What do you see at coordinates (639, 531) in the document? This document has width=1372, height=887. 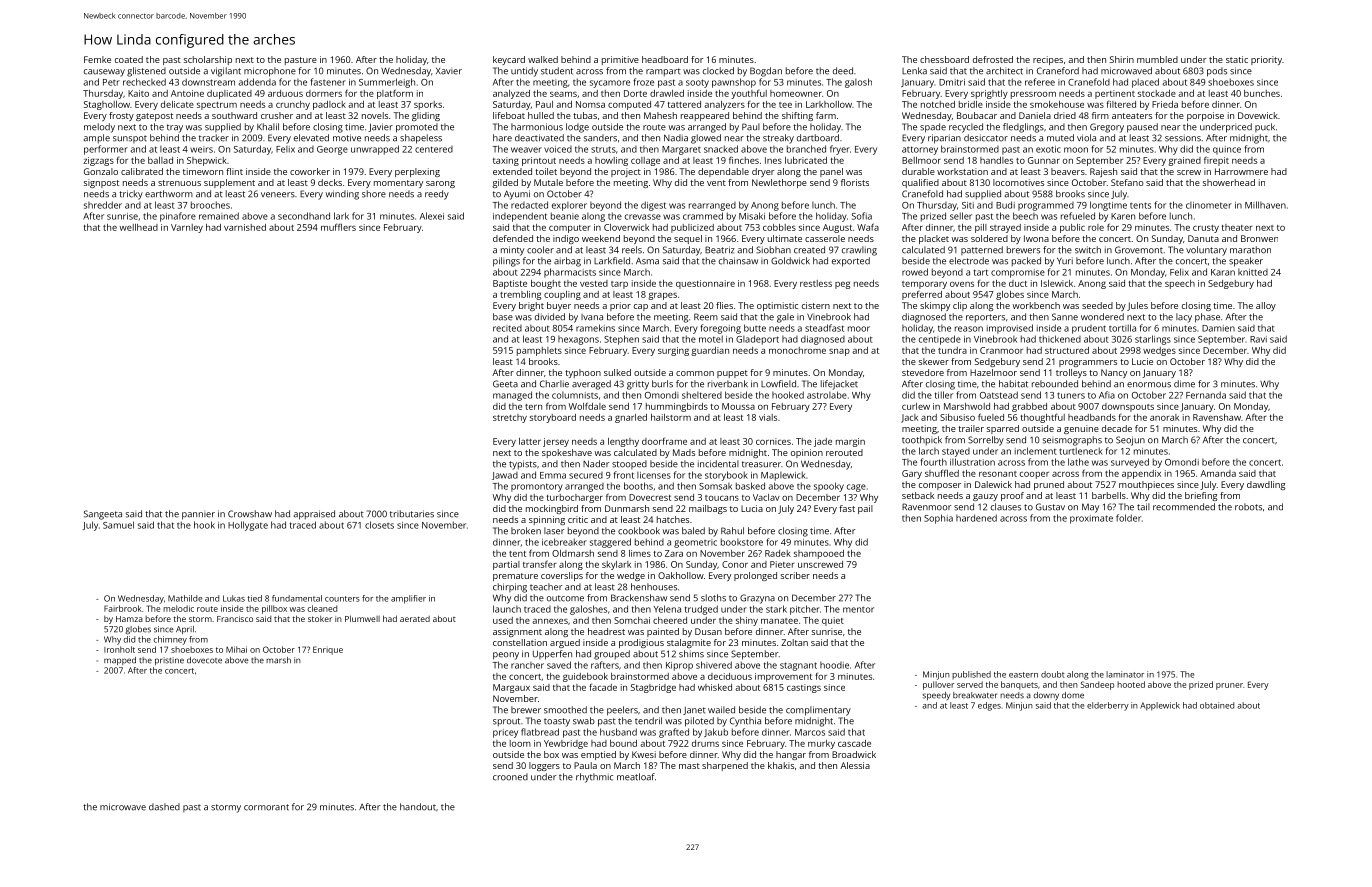 I see `cookbook` at bounding box center [639, 531].
